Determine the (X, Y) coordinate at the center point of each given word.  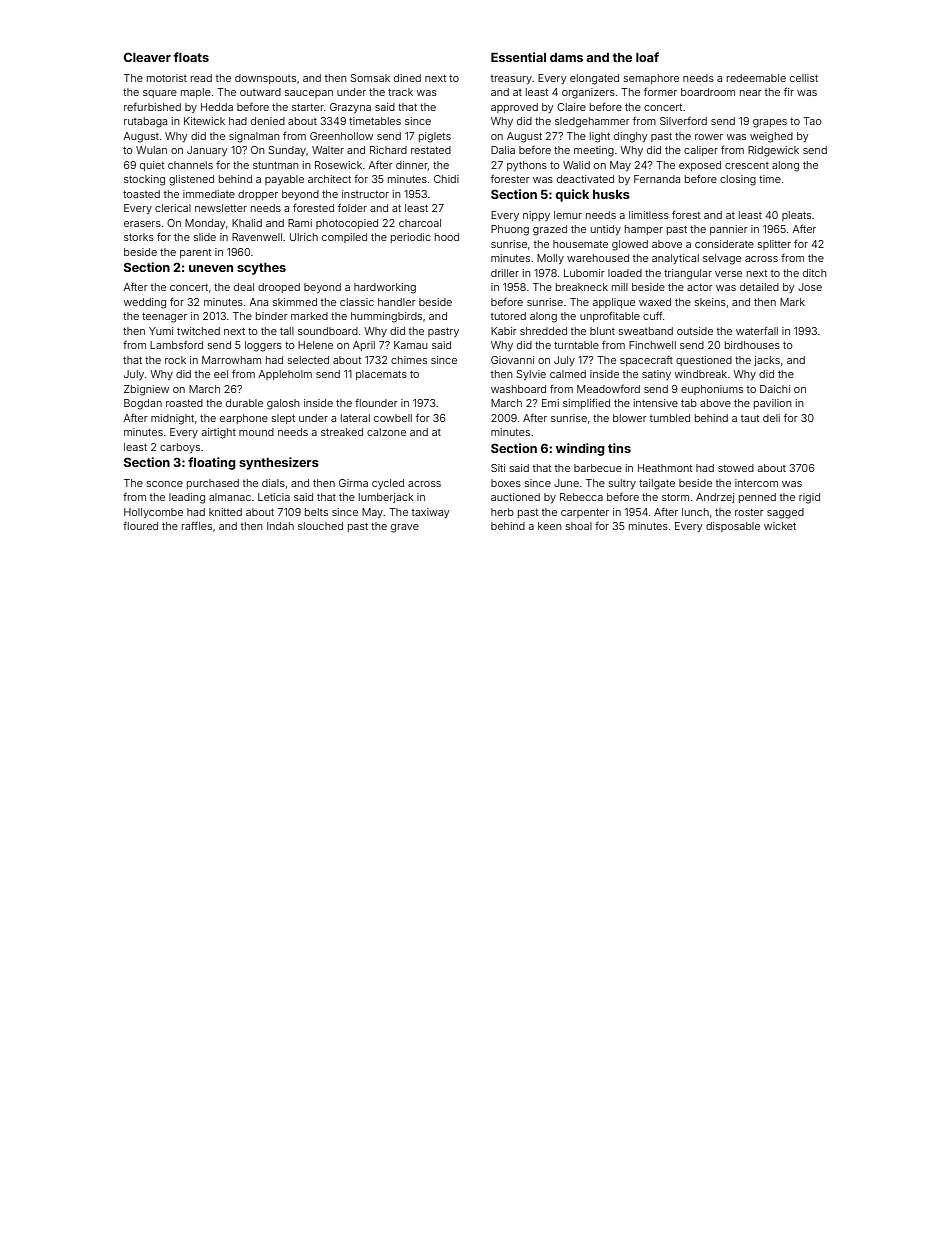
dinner (412, 165)
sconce (165, 484)
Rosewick (338, 165)
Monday (205, 224)
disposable (733, 527)
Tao (812, 121)
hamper (644, 230)
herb (502, 512)
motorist (167, 78)
